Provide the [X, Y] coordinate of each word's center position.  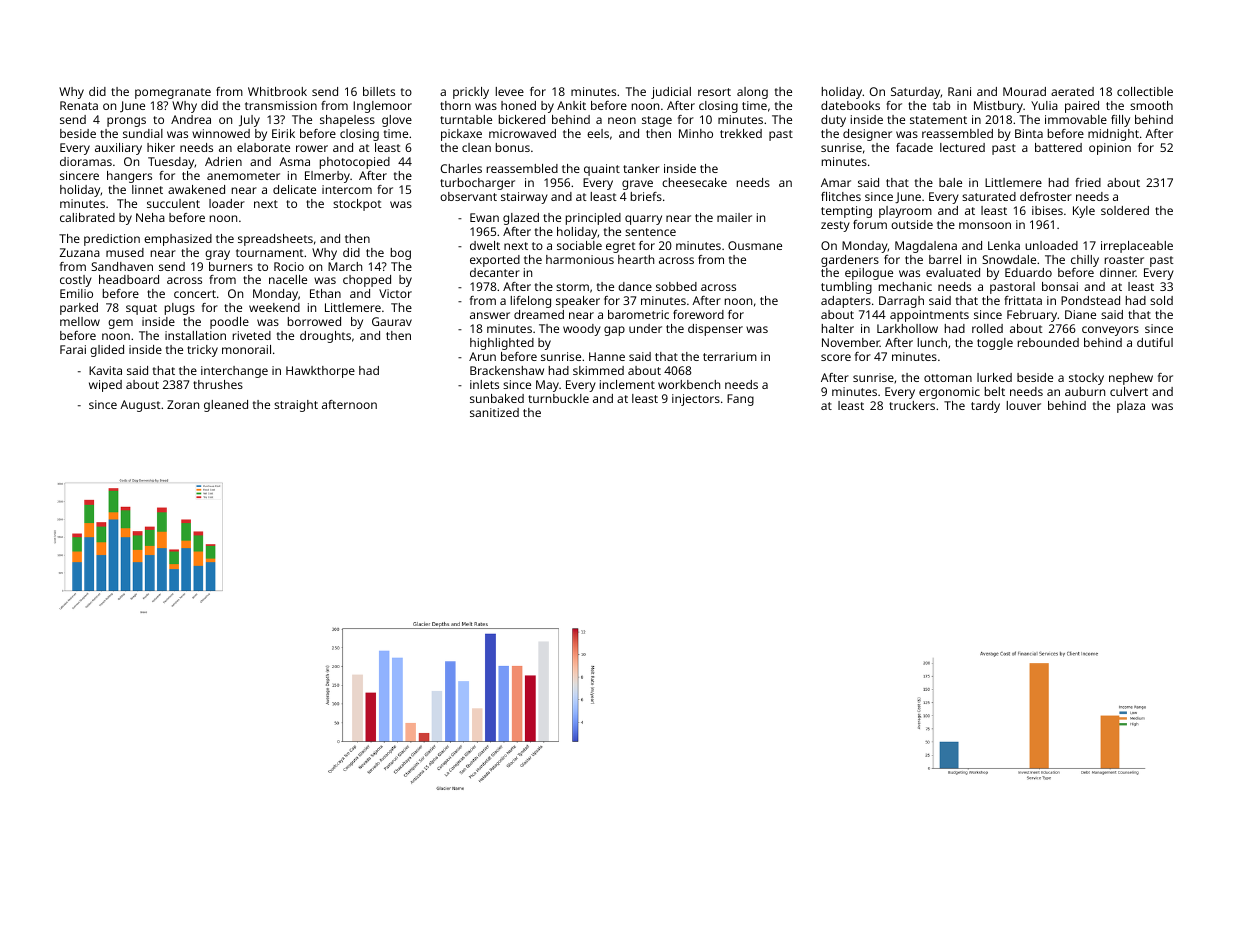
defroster [1046, 196]
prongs [126, 122]
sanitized [494, 412]
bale [950, 182]
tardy [985, 407]
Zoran [183, 404]
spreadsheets [275, 240]
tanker [641, 168]
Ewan [484, 217]
